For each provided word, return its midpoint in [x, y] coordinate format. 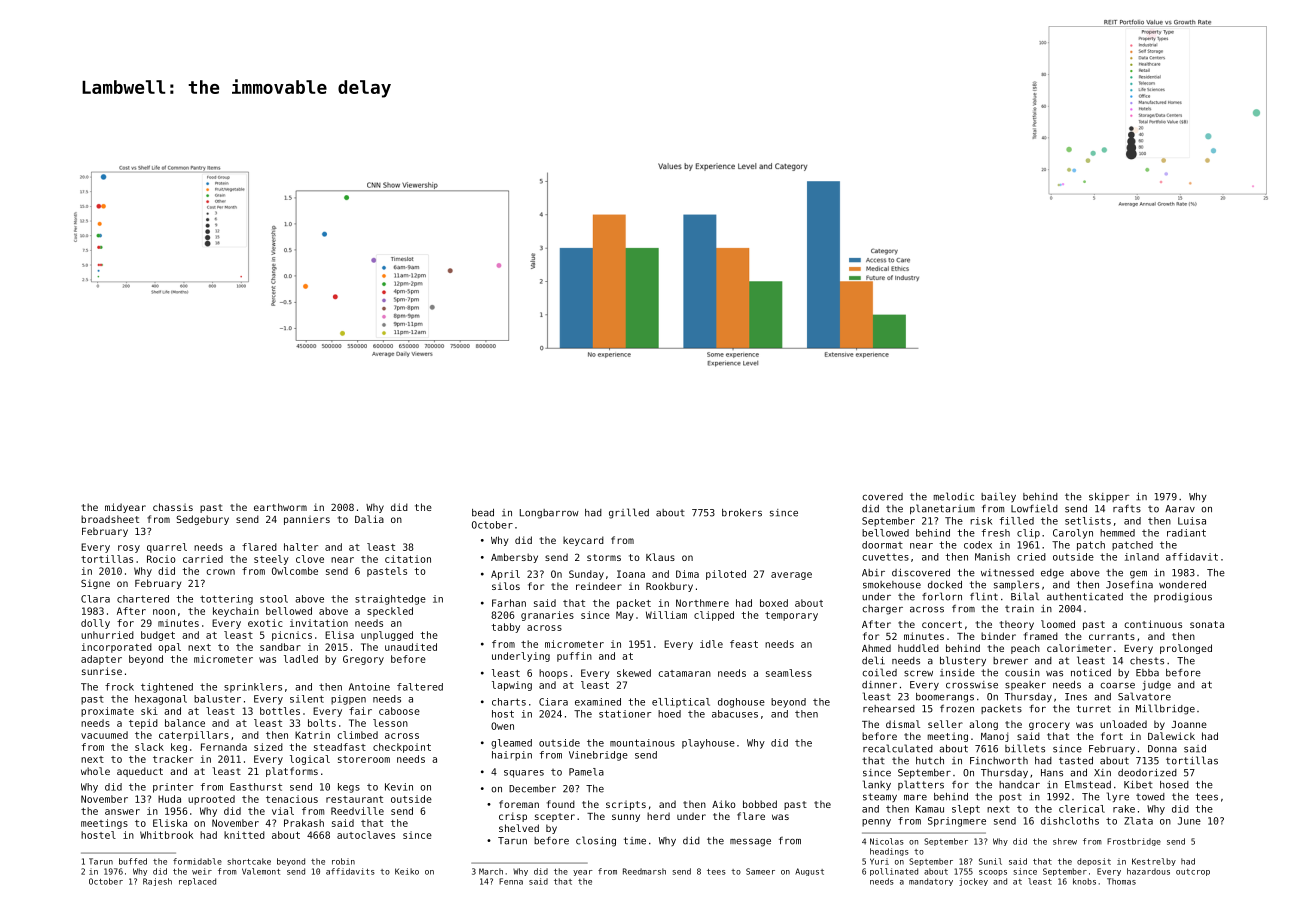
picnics [292, 636]
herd [658, 816]
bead [483, 513]
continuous [1153, 624]
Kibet [1138, 785]
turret [1094, 709]
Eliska [170, 823]
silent [307, 699]
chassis [173, 507]
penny [876, 823]
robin [343, 861]
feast [744, 644]
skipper [1109, 497]
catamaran [685, 673]
